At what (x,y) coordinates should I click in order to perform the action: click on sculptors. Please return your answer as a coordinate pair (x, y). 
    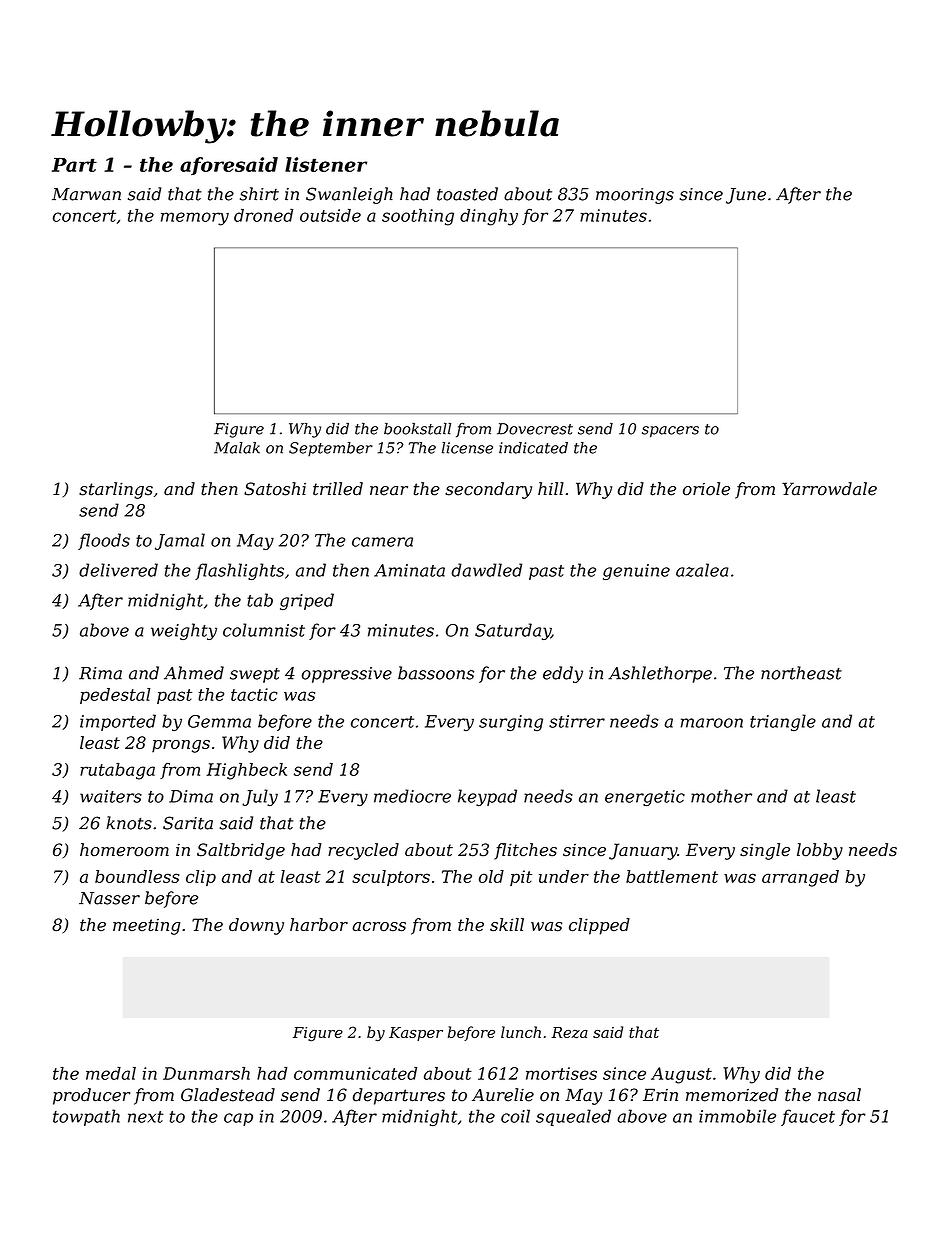
    Looking at the image, I should click on (391, 878).
